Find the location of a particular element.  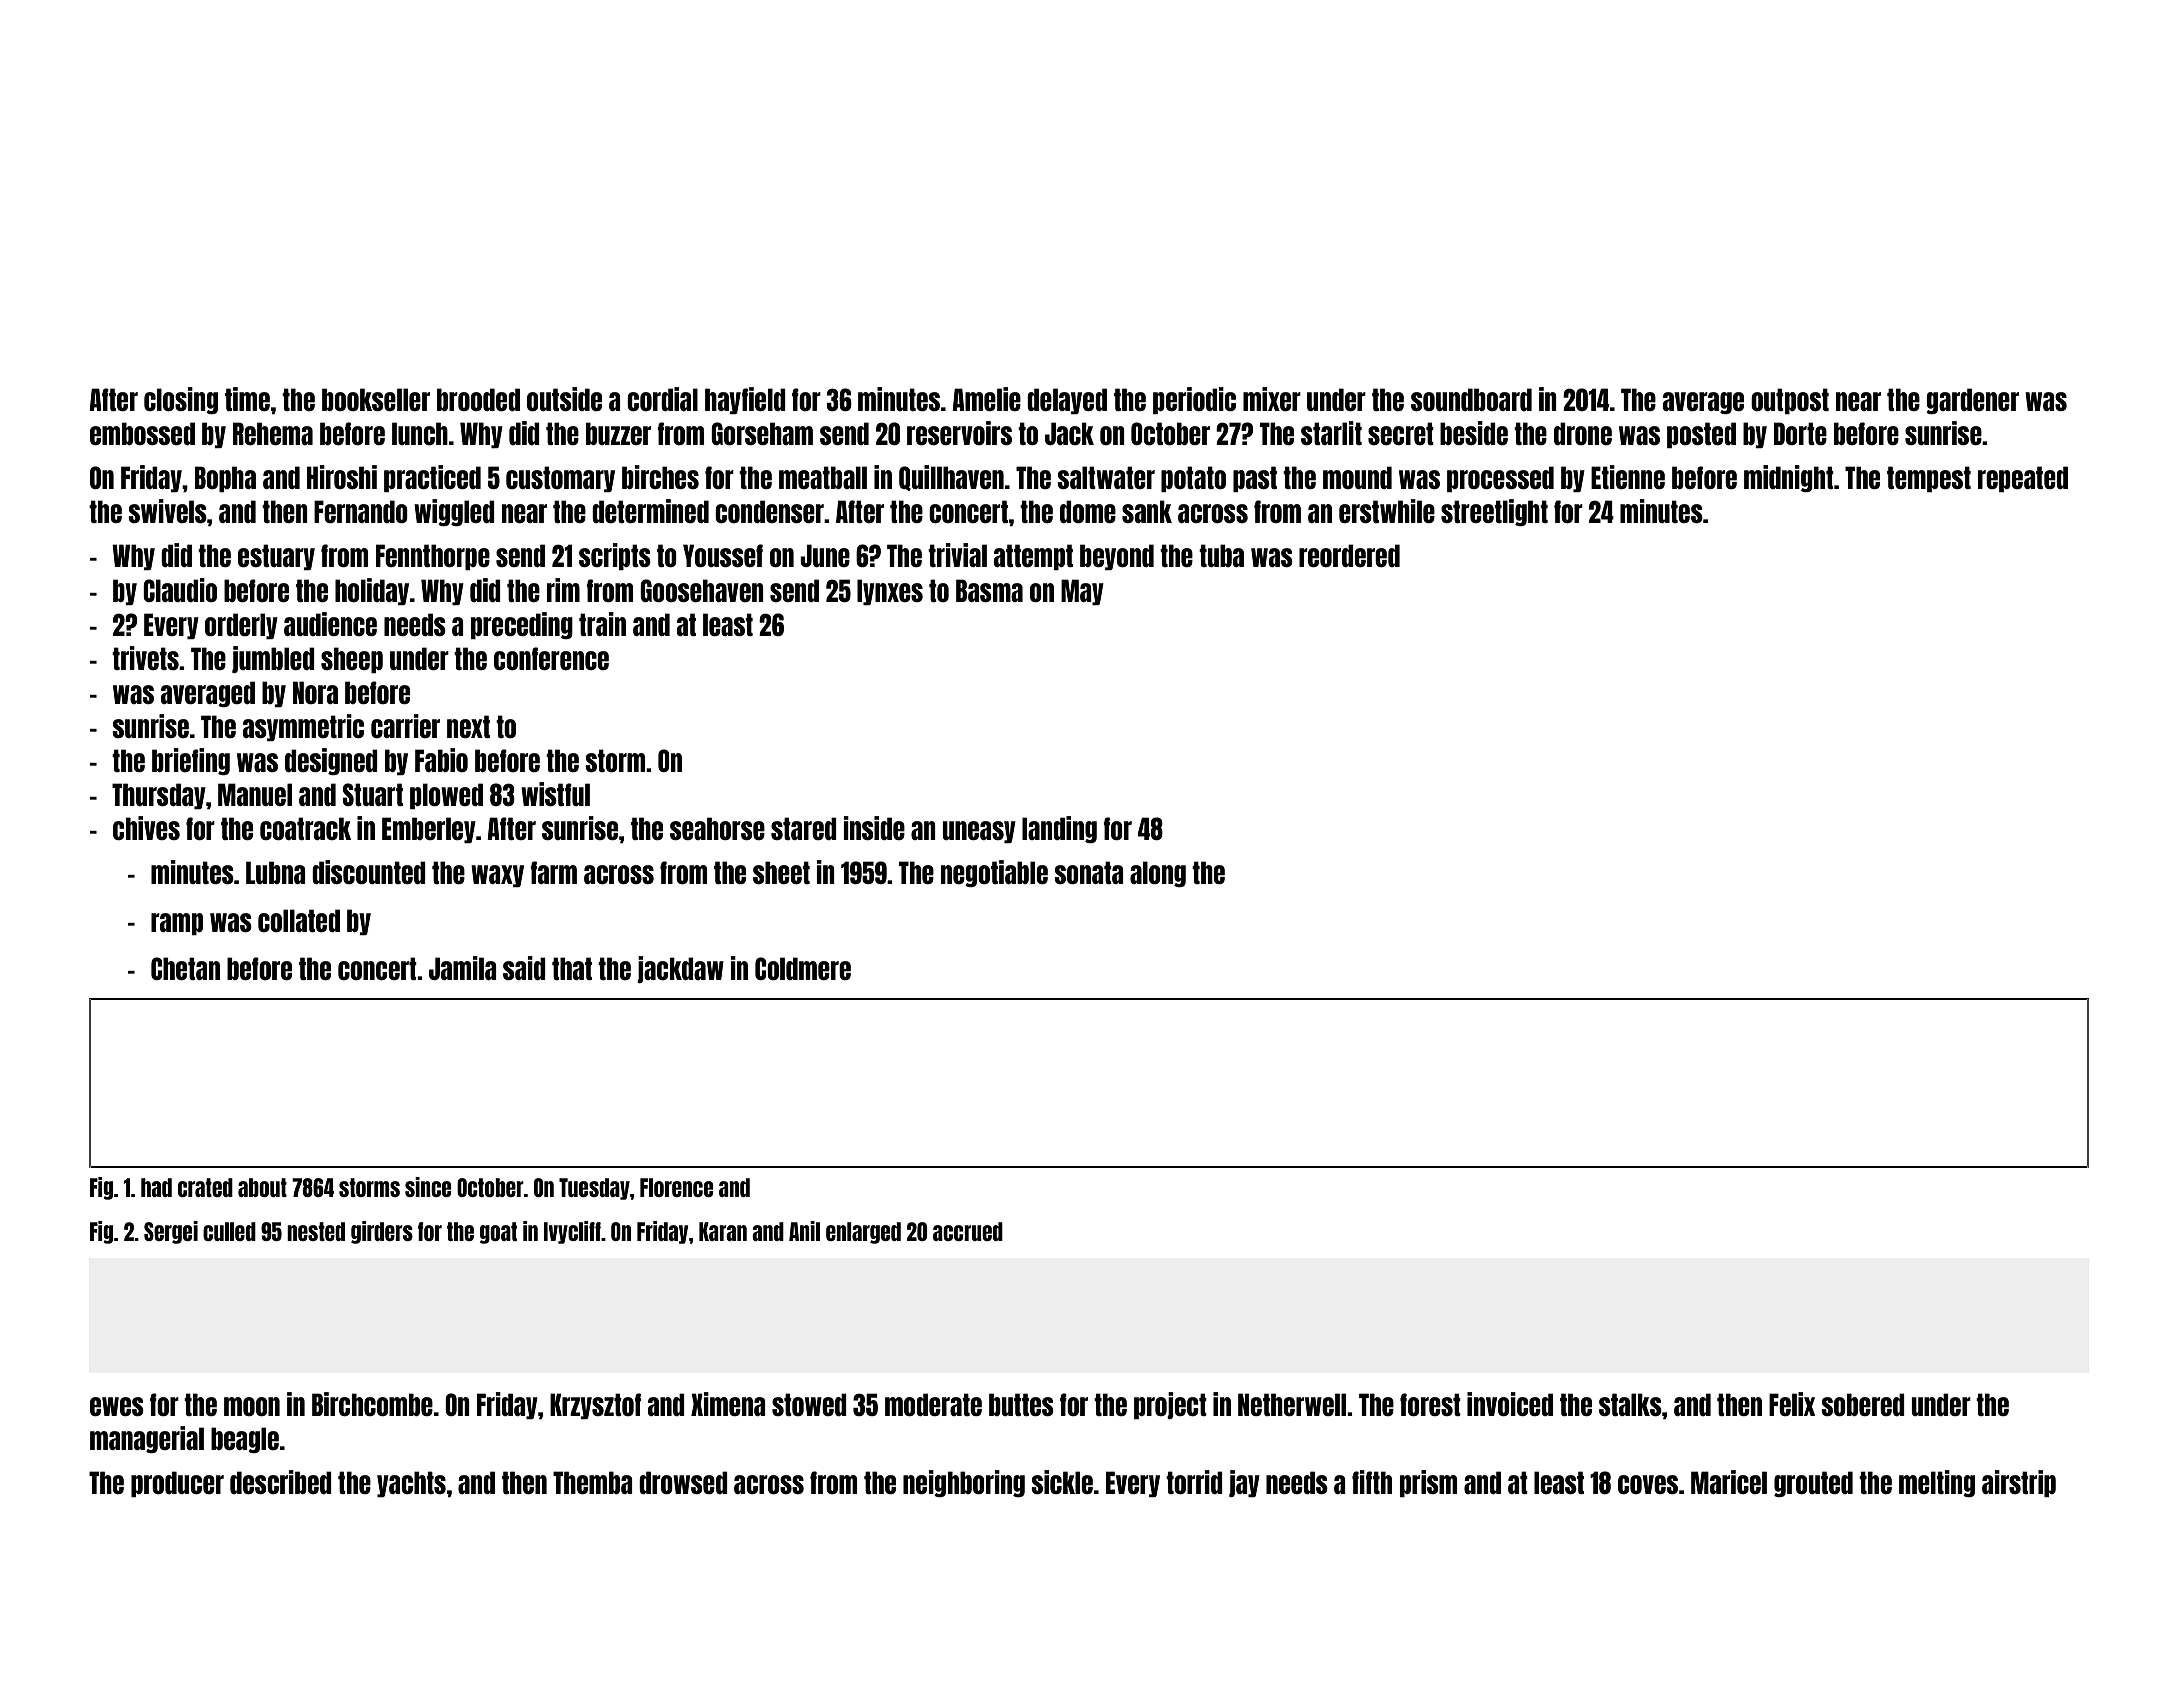

briefing is located at coordinates (191, 761).
